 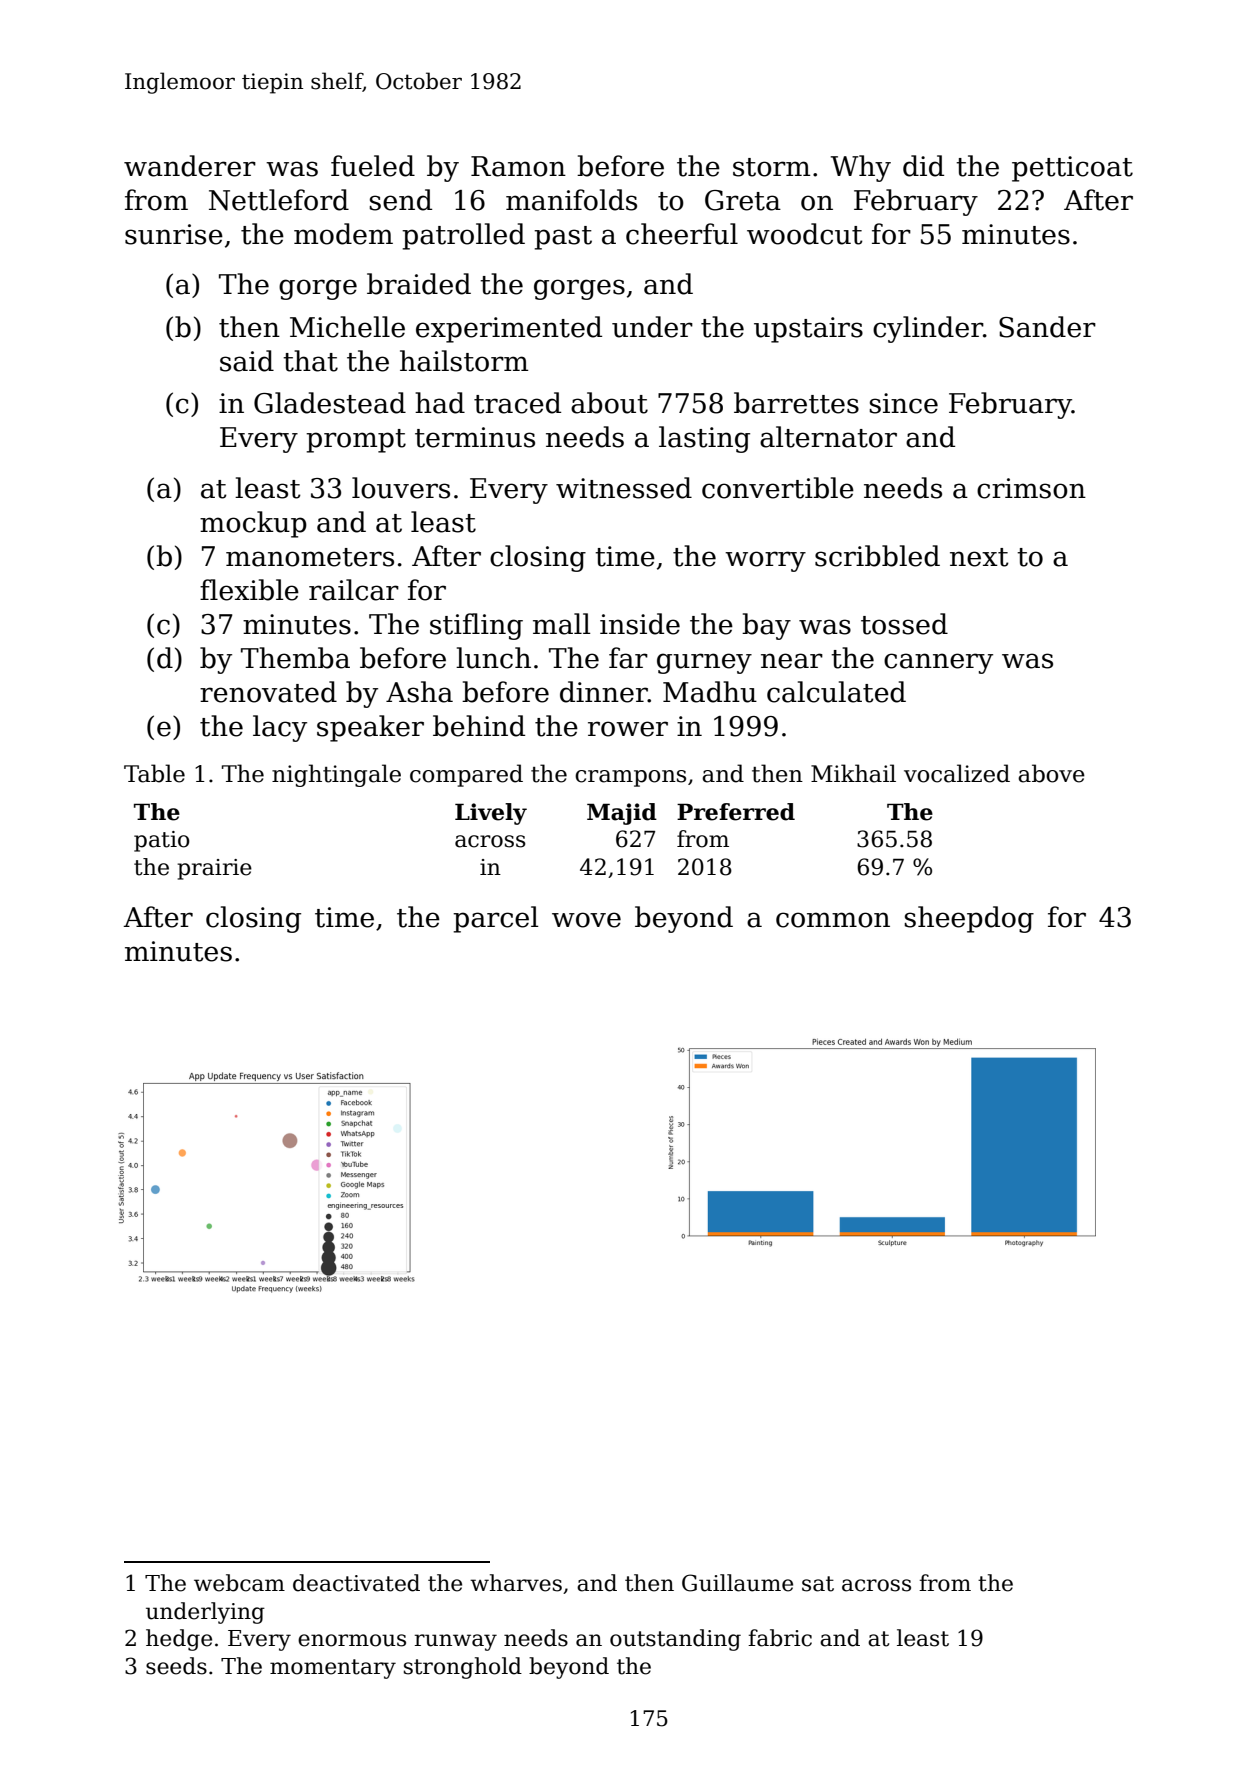 What do you see at coordinates (518, 166) in the image?
I see `Ramon` at bounding box center [518, 166].
